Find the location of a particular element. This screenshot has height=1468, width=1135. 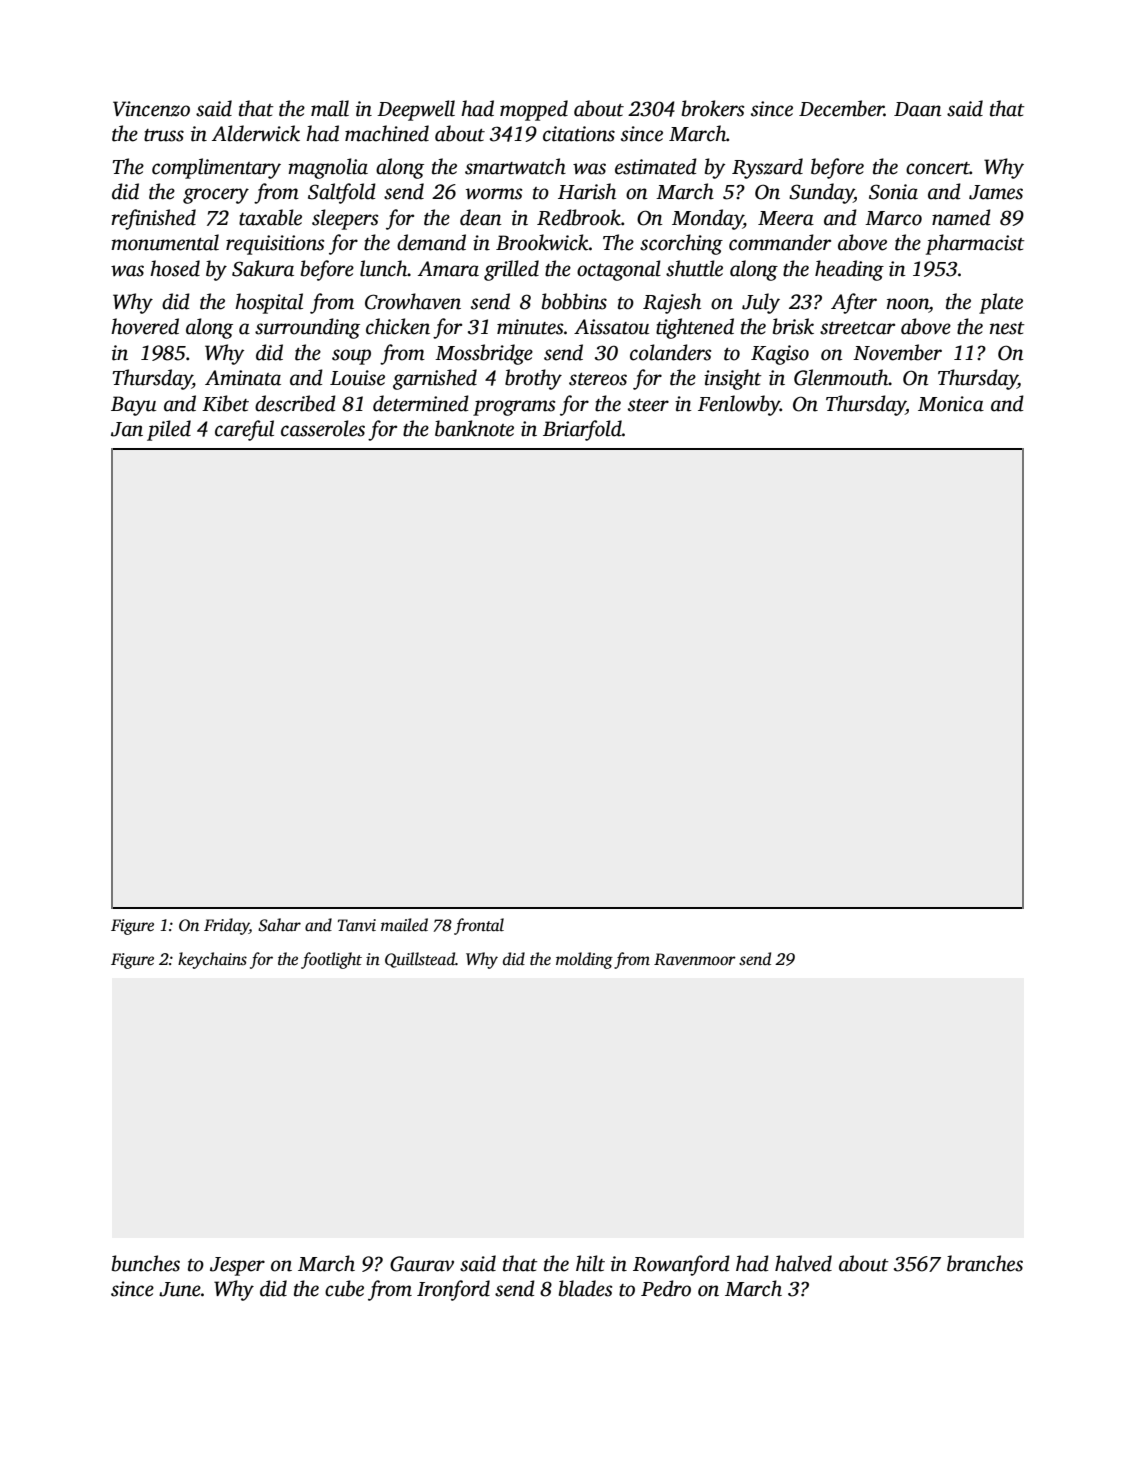

Fenlowby is located at coordinates (739, 405).
